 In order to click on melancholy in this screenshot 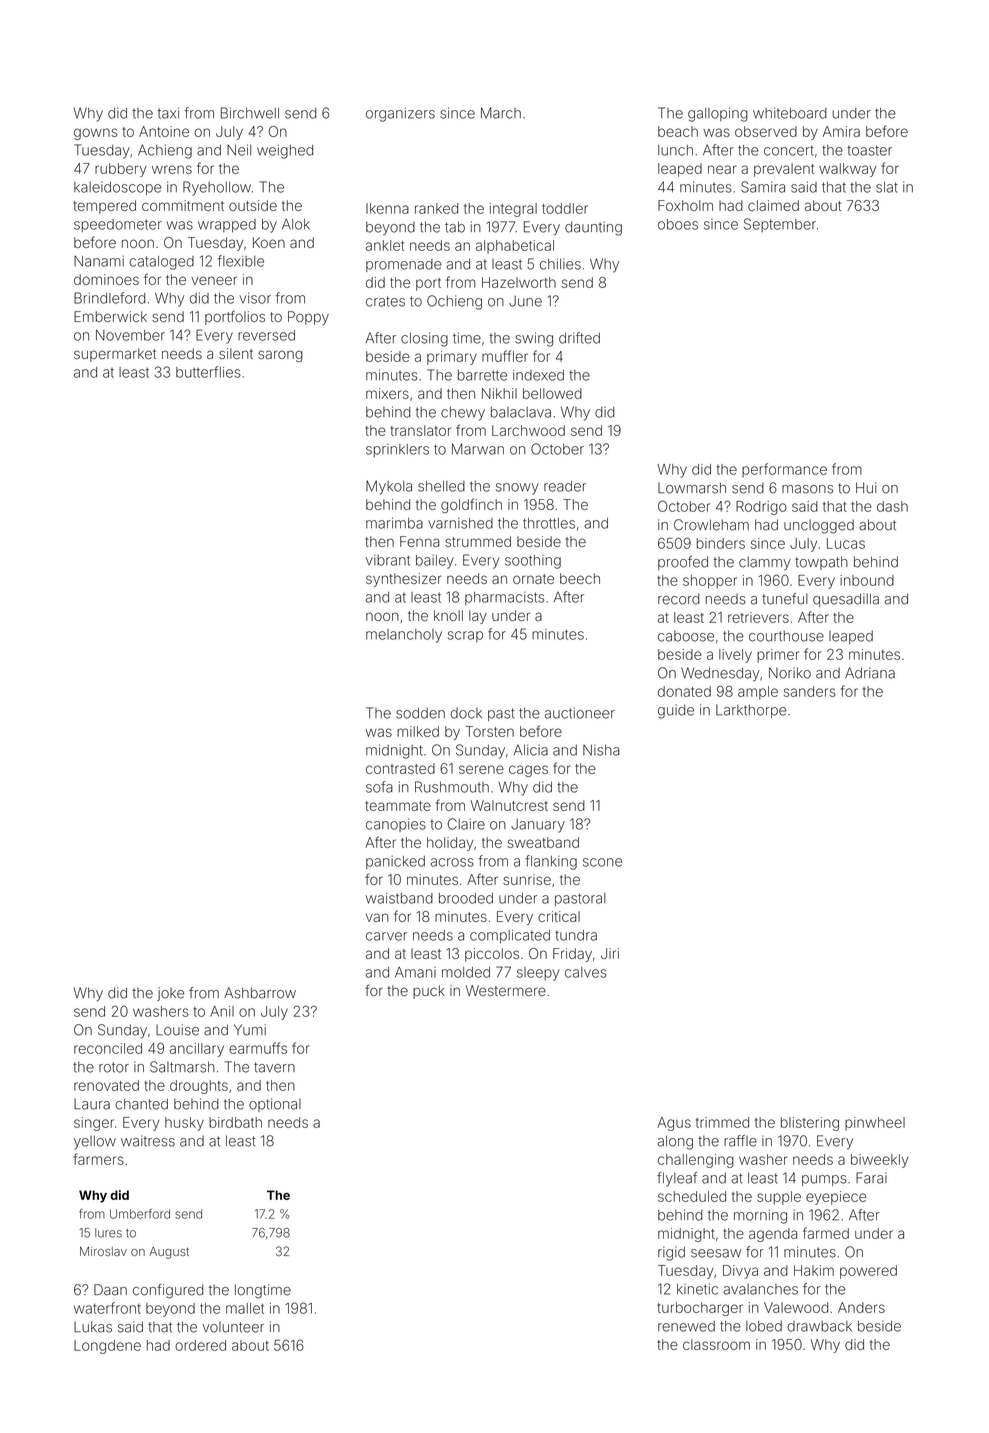, I will do `click(404, 636)`.
